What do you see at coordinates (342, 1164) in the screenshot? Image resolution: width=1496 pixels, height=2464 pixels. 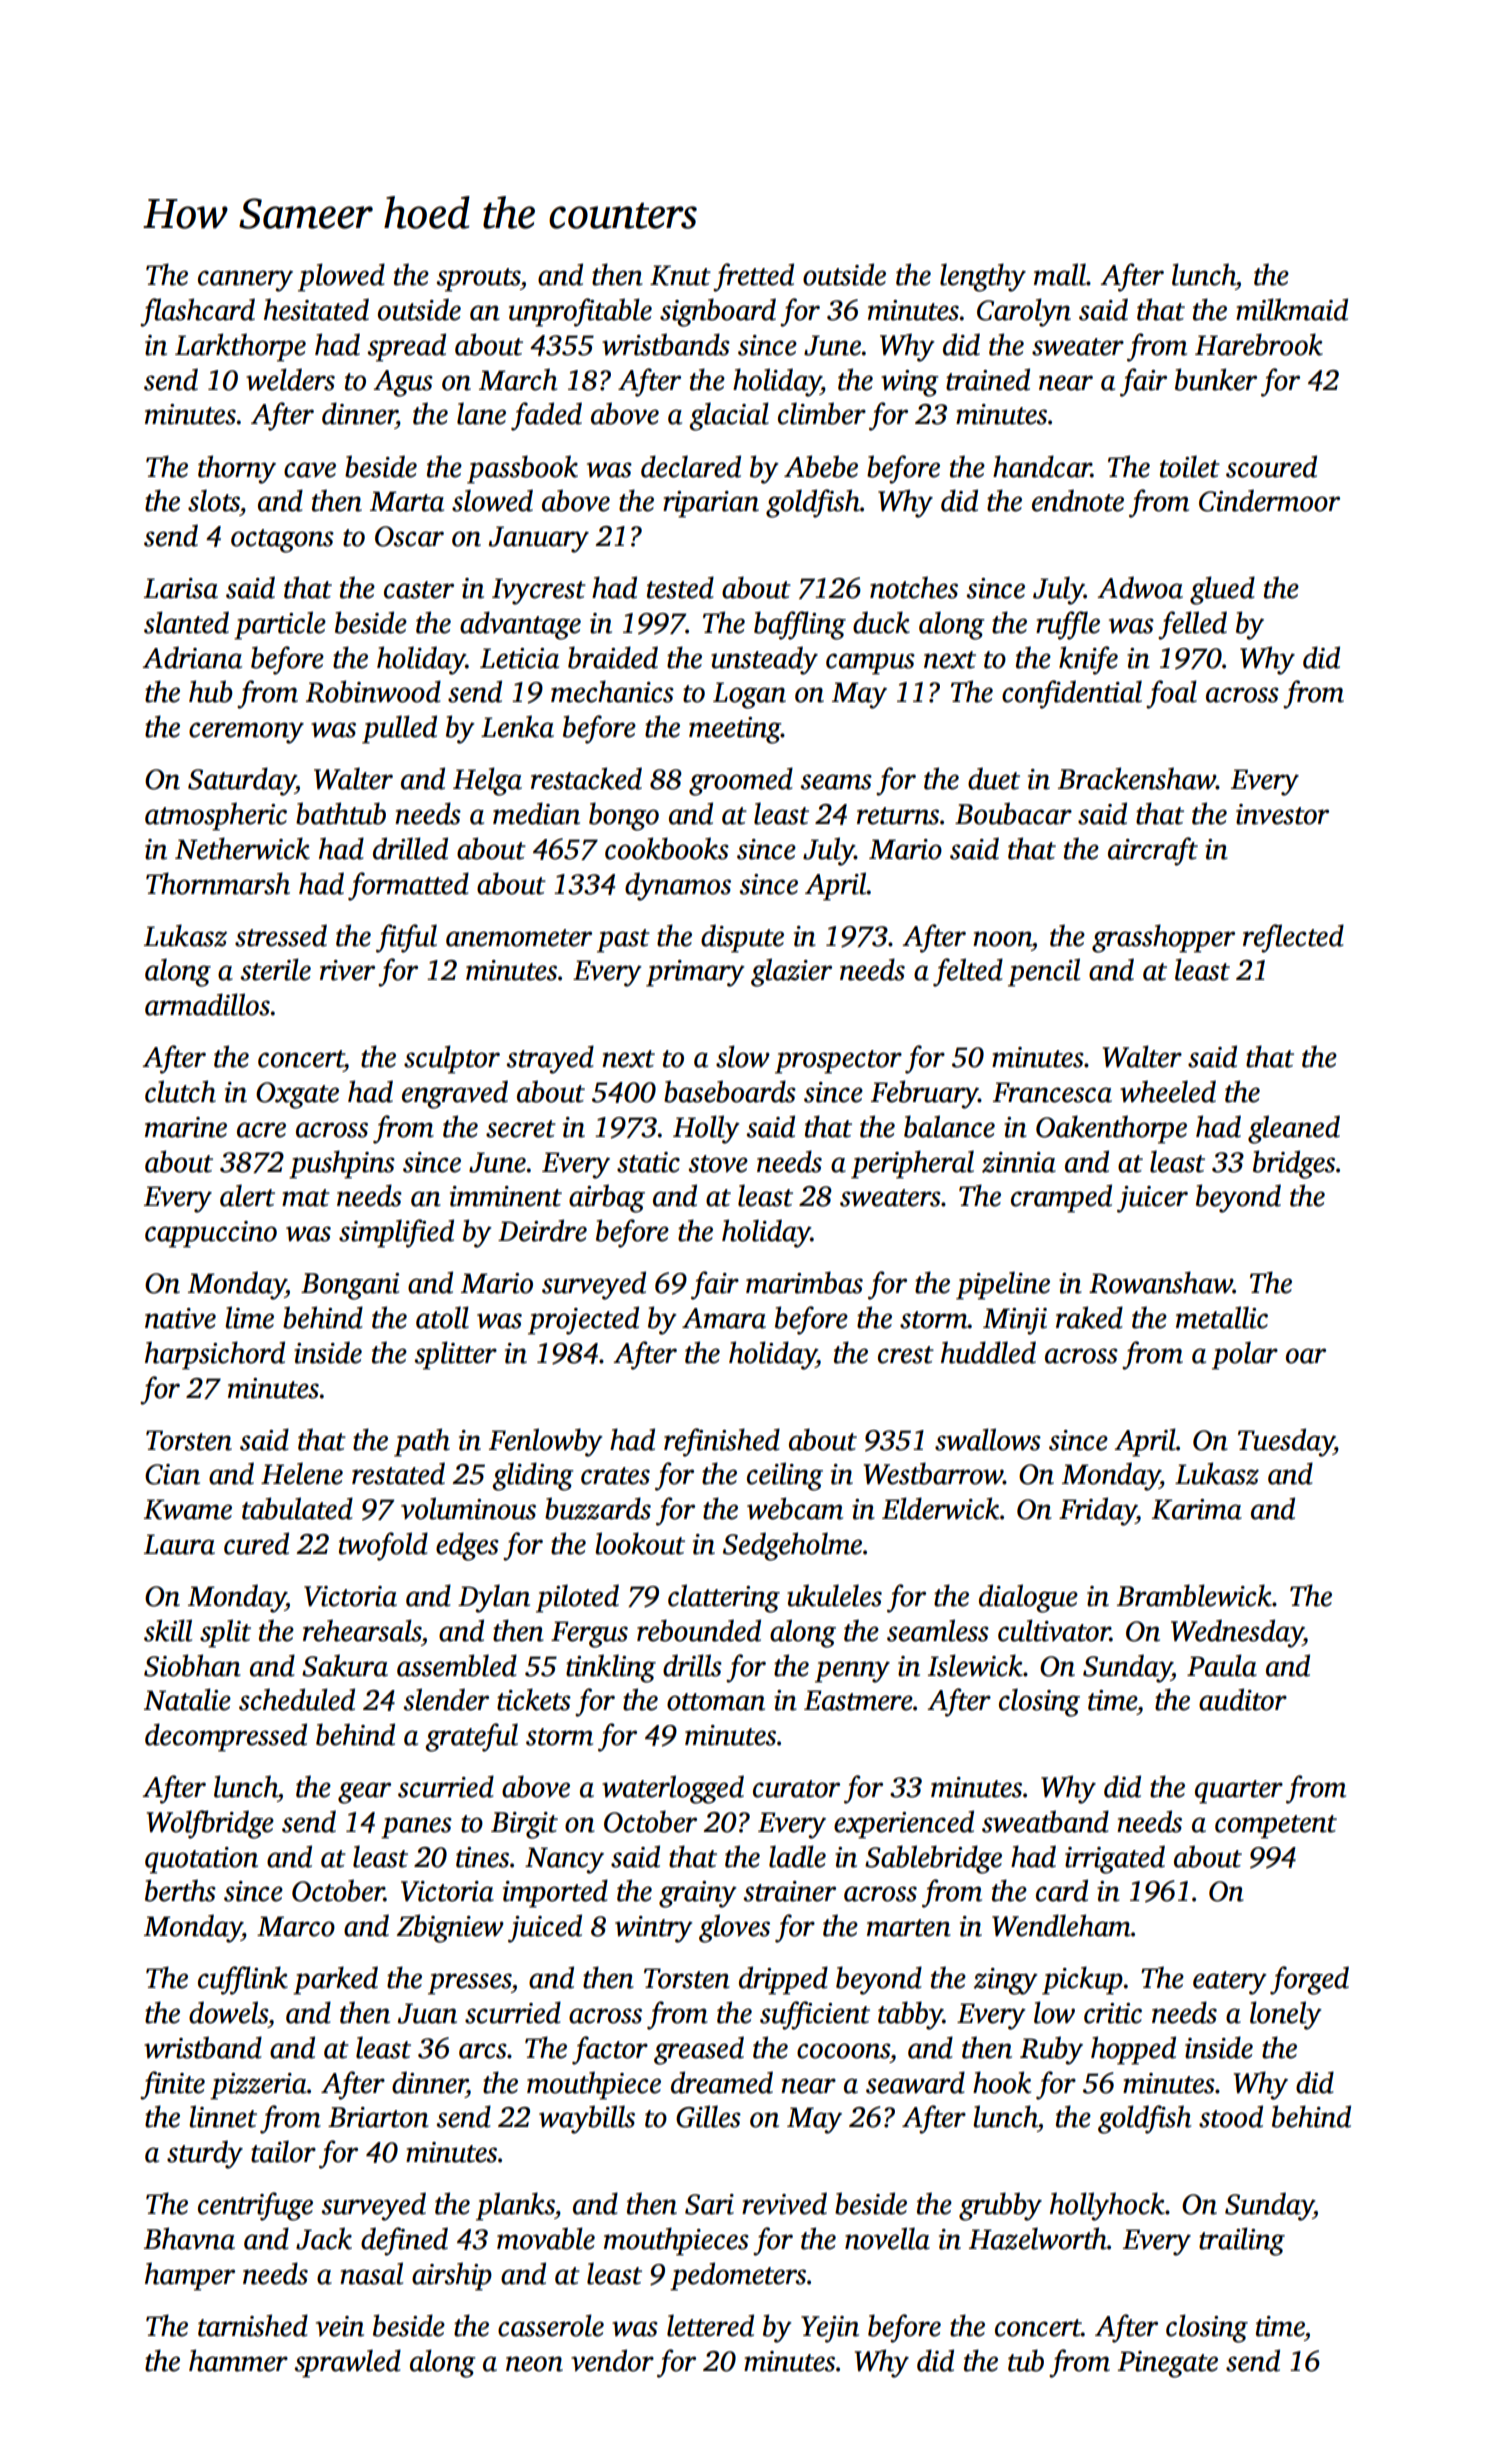 I see `pushpins` at bounding box center [342, 1164].
